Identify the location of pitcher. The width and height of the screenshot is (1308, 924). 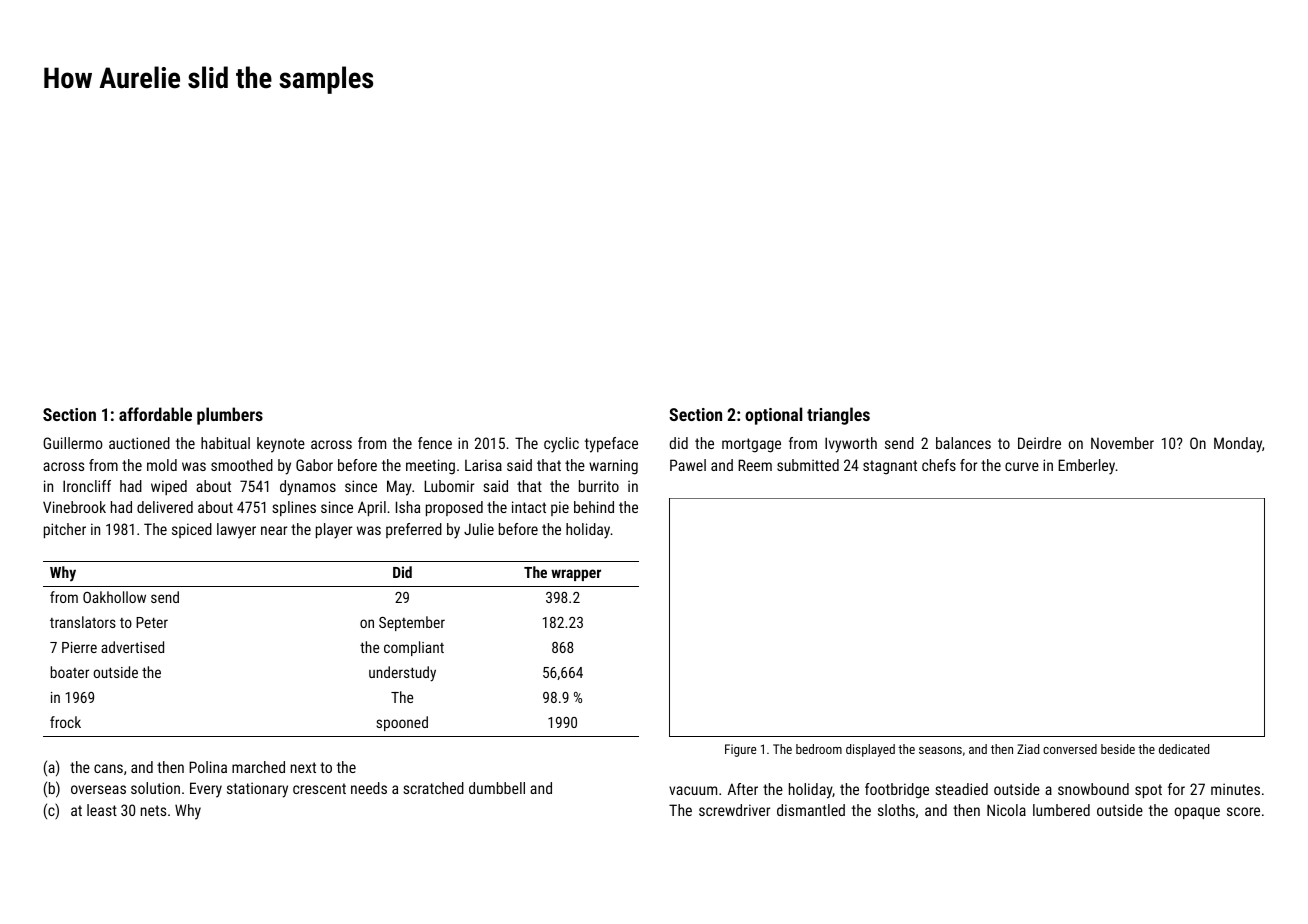
(65, 530).
